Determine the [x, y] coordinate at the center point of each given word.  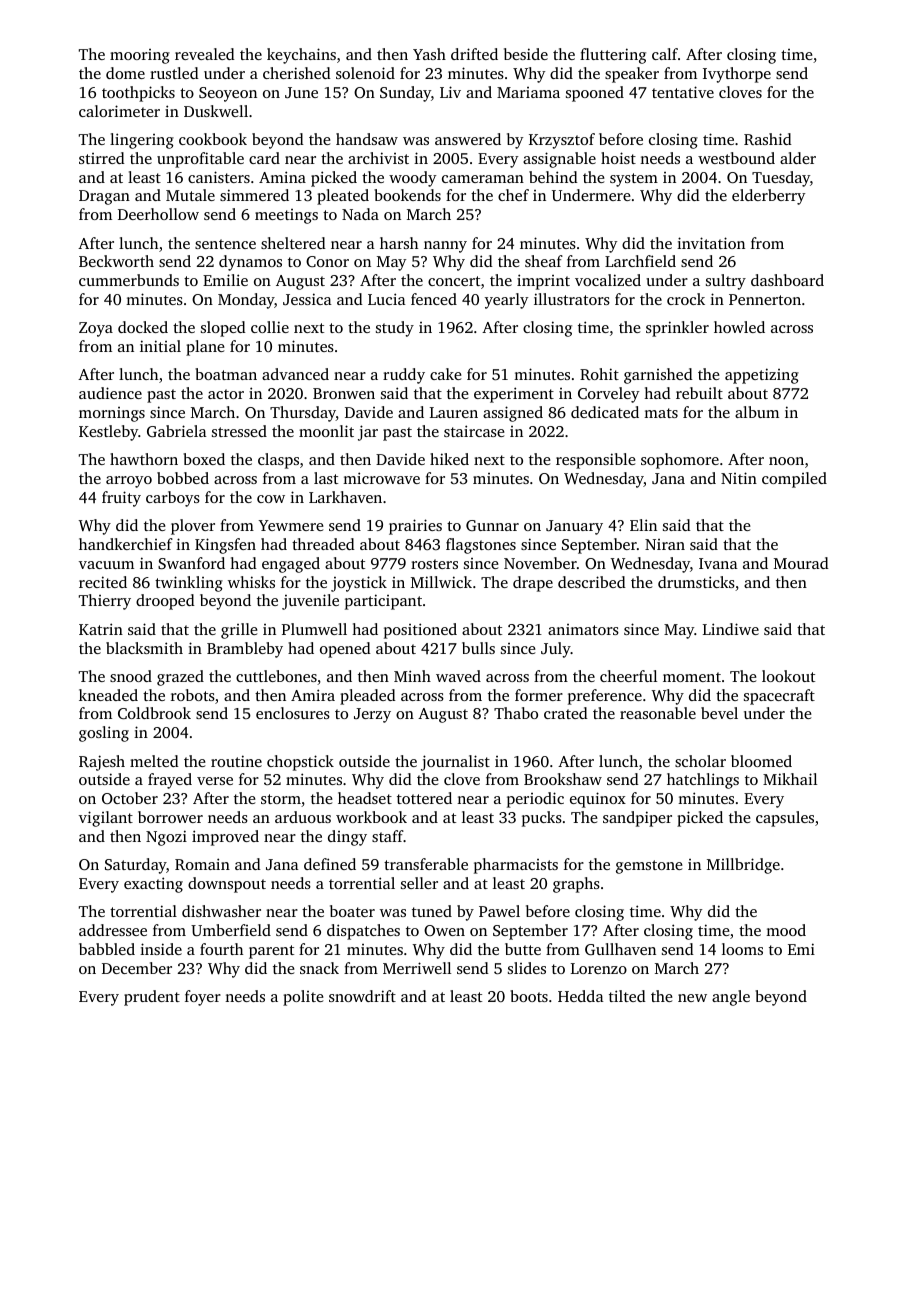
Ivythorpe [737, 75]
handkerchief [126, 544]
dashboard [787, 280]
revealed [205, 54]
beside [526, 54]
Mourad [801, 563]
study [395, 329]
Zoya [96, 329]
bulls [478, 648]
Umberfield [231, 930]
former [539, 695]
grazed [180, 678]
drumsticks [696, 582]
